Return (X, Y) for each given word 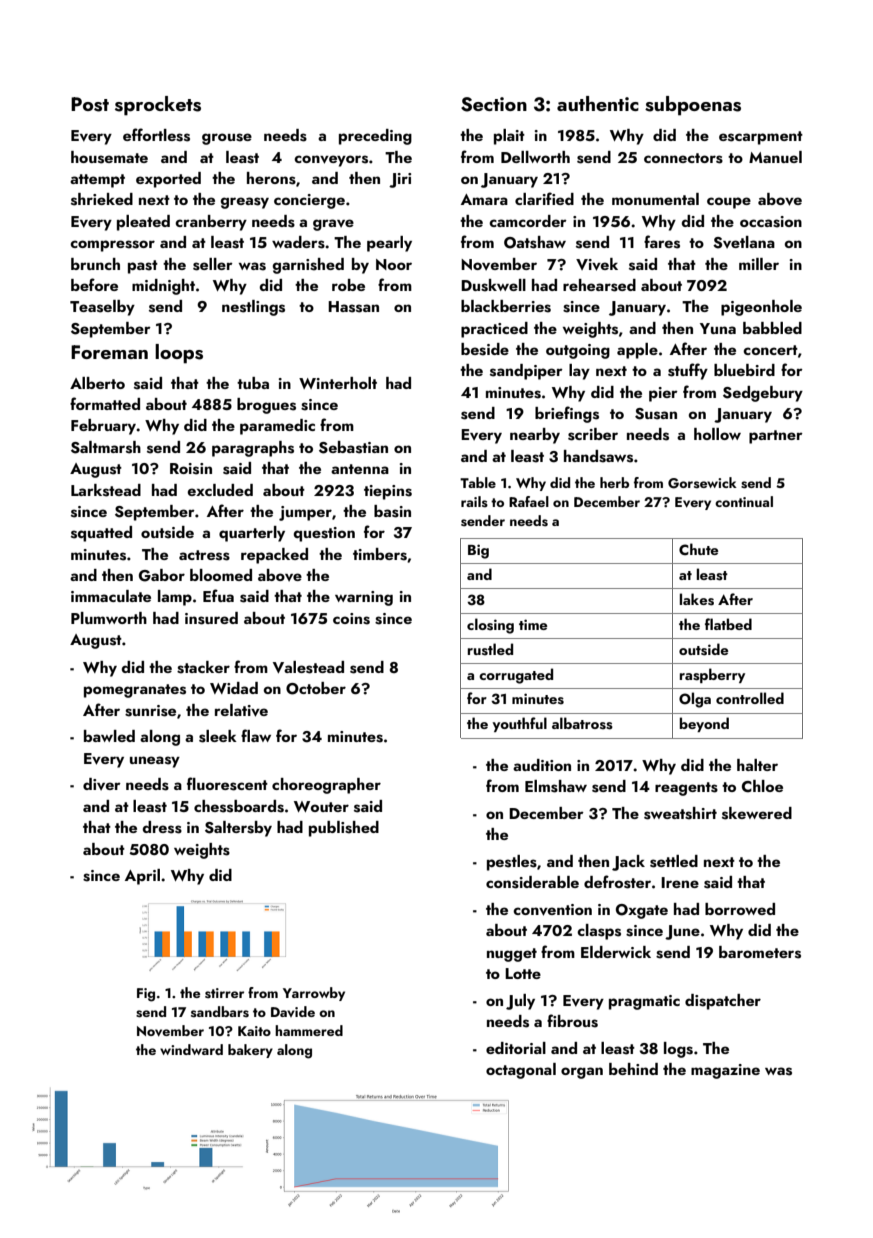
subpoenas (693, 106)
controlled (750, 698)
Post (90, 104)
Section (494, 104)
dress (162, 827)
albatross (582, 723)
